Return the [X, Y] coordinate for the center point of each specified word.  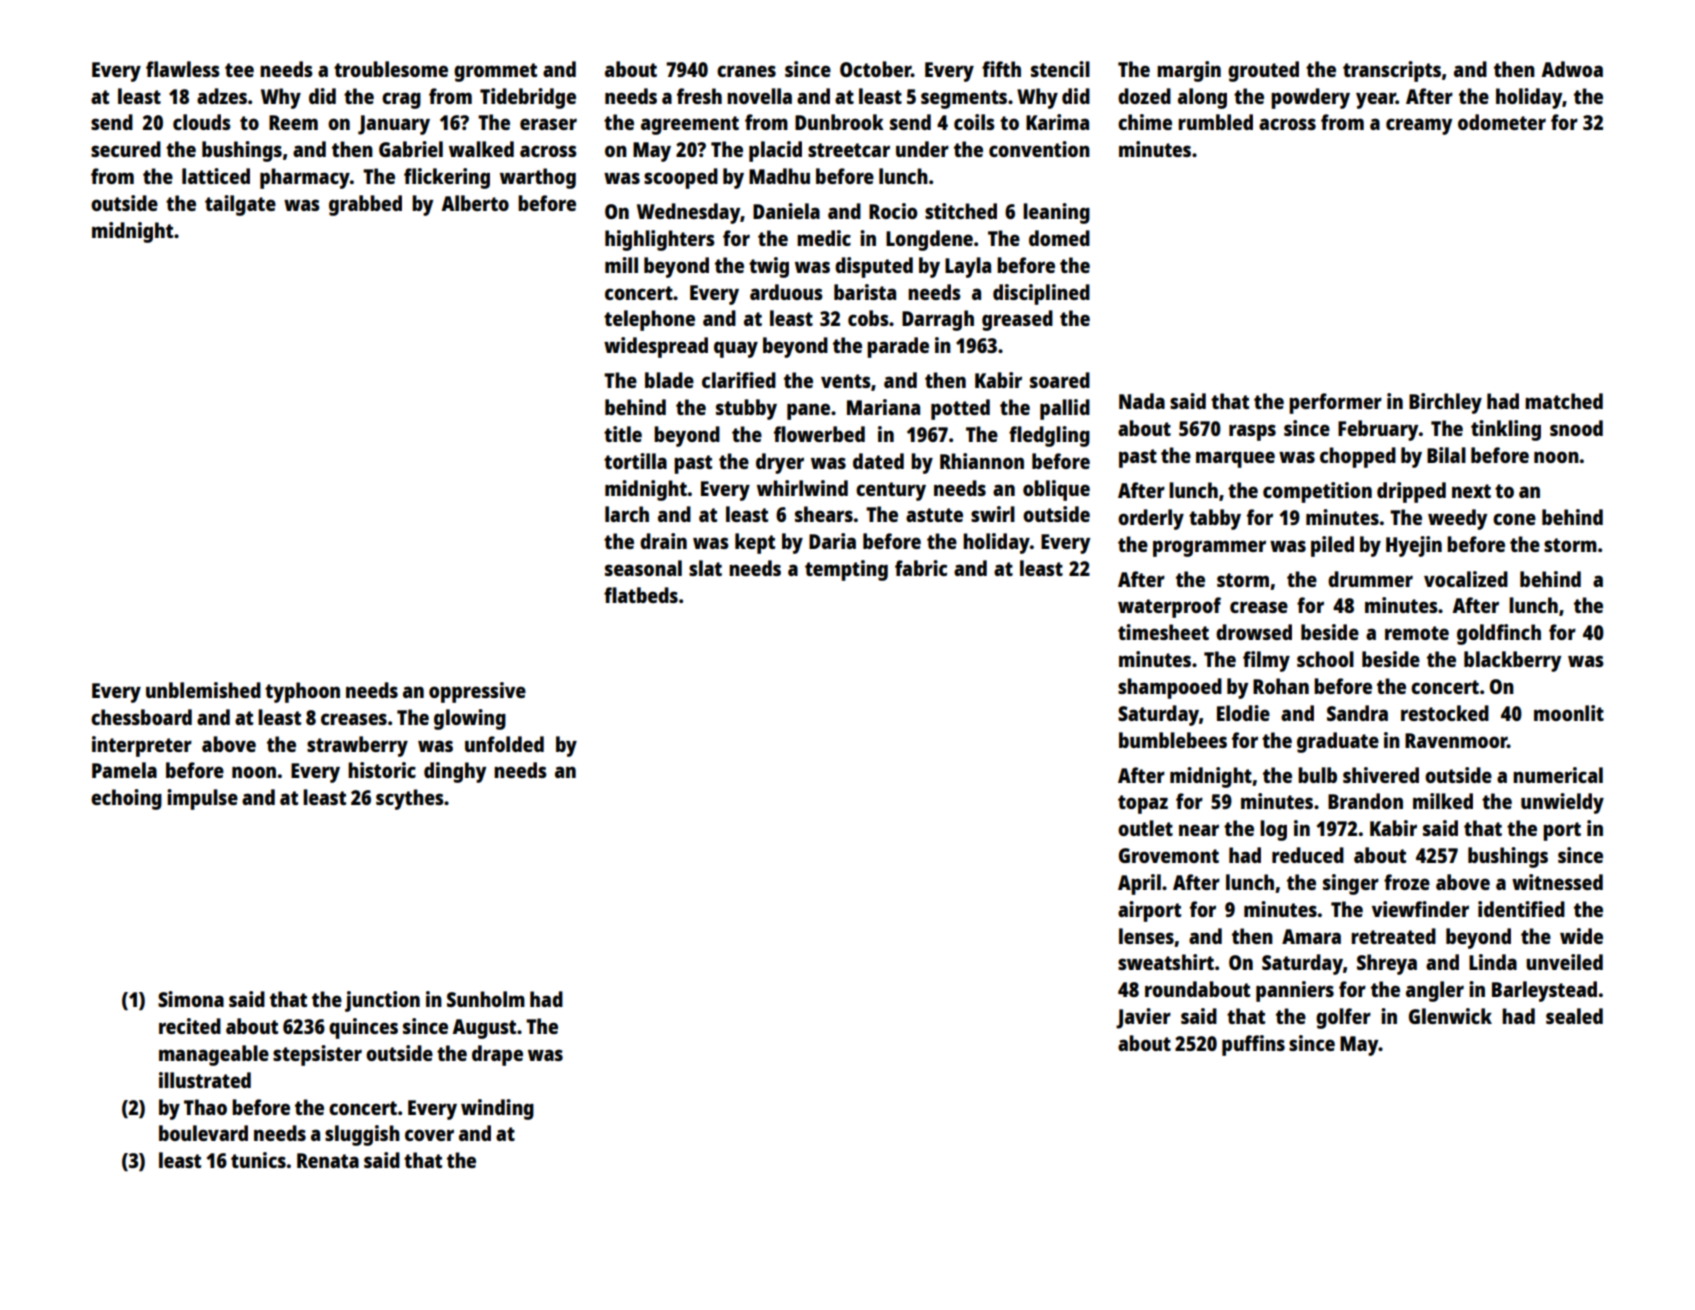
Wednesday [688, 213]
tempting [846, 570]
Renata [328, 1160]
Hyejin [1414, 546]
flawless [183, 69]
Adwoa [1572, 69]
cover [429, 1135]
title [623, 434]
